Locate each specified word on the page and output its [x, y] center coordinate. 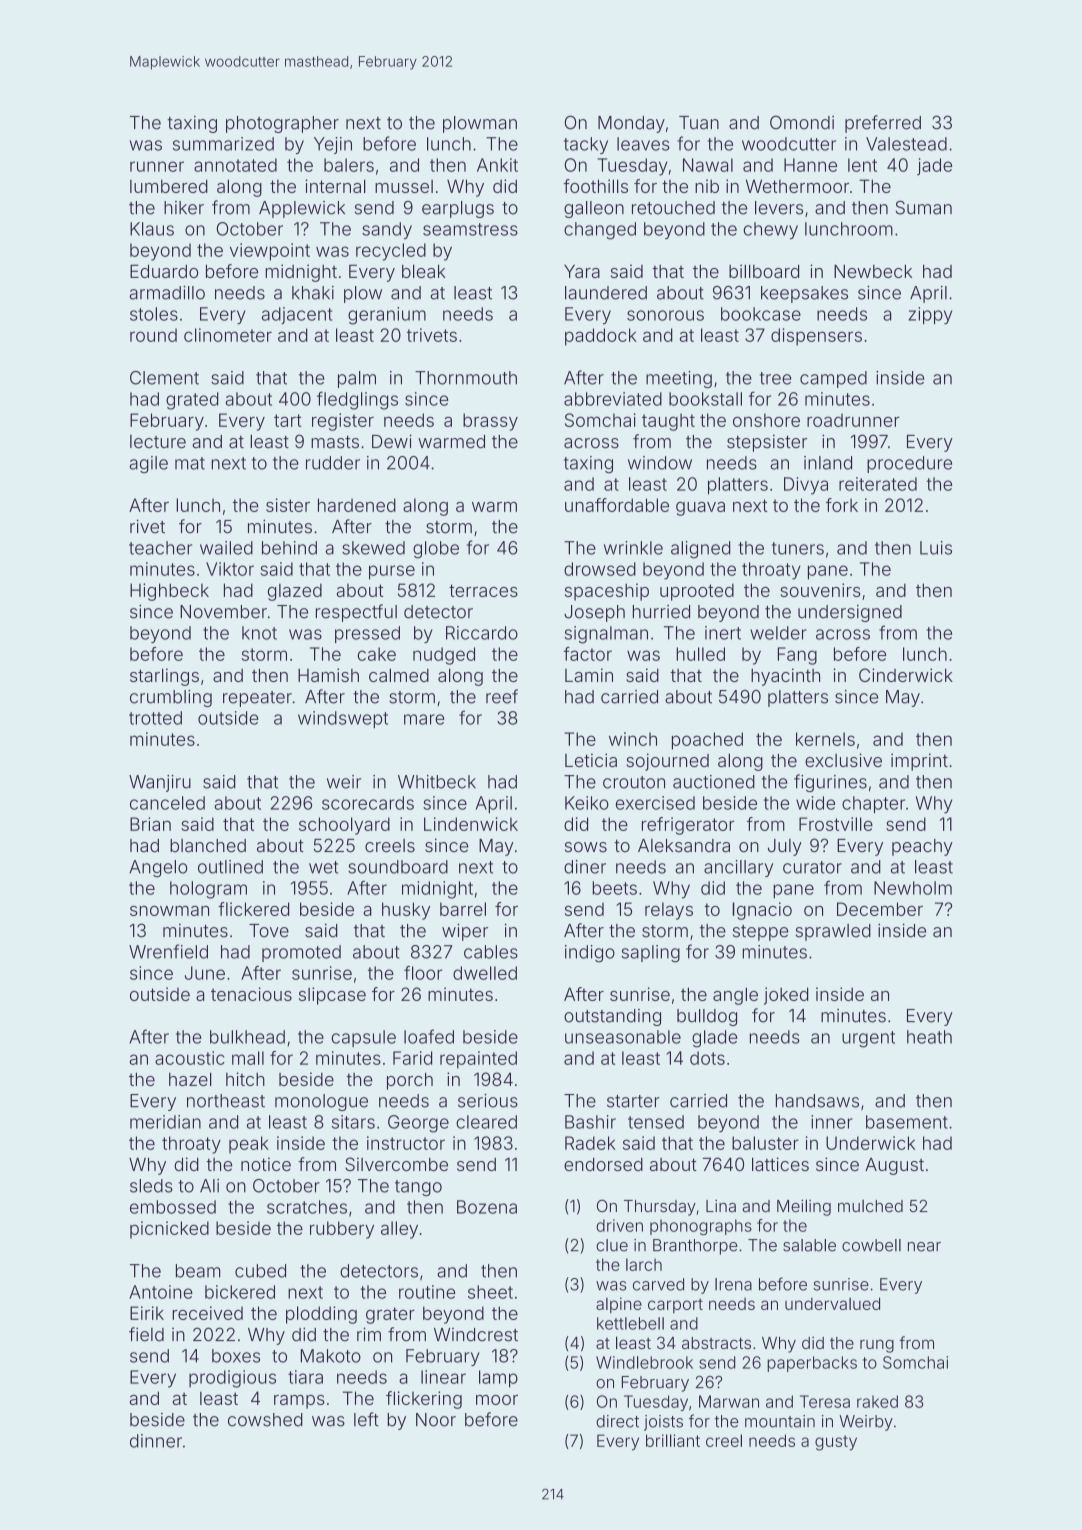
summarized [223, 144]
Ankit [497, 165]
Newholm [913, 888]
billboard [764, 271]
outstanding [612, 1017]
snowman [169, 911]
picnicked [169, 1230]
